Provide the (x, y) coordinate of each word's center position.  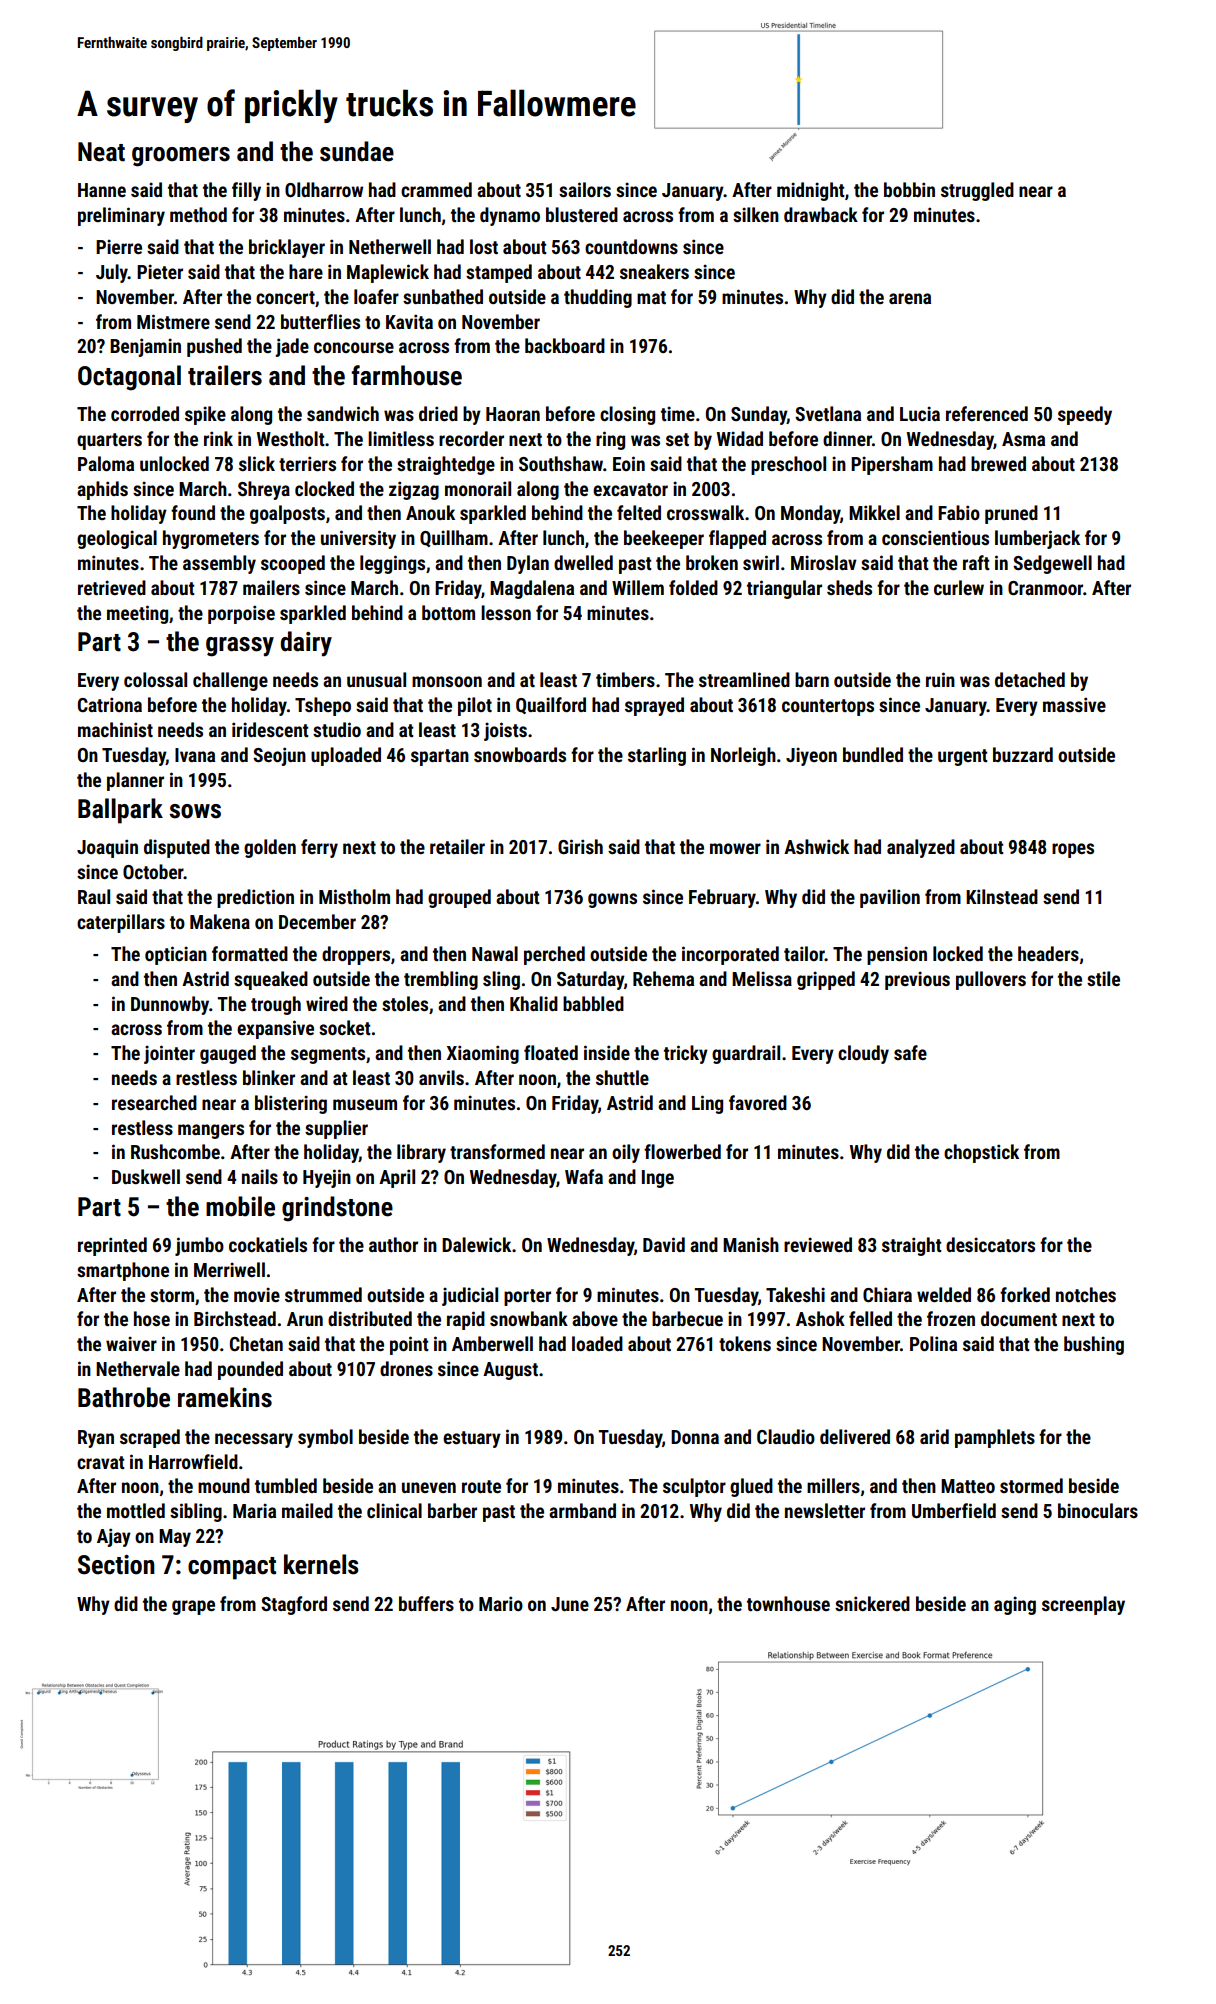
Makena (220, 921)
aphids (102, 490)
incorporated (730, 955)
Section (116, 1565)
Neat (101, 152)
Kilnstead (1002, 896)
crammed (436, 189)
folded (693, 587)
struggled (977, 191)
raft (976, 562)
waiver (131, 1343)
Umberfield (954, 1510)
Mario (501, 1603)
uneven (429, 1487)
